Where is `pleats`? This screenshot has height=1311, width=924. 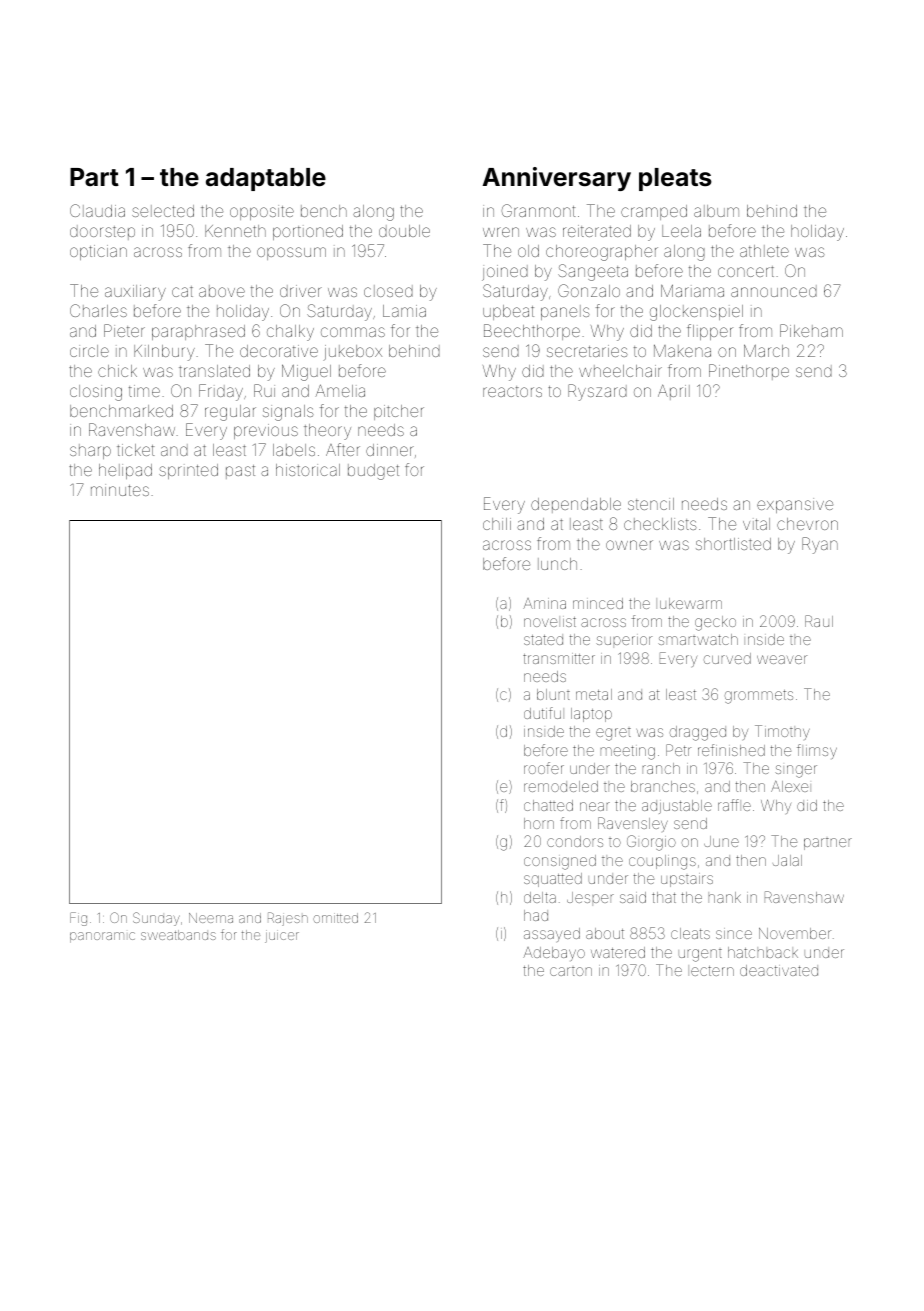
pleats is located at coordinates (675, 179).
